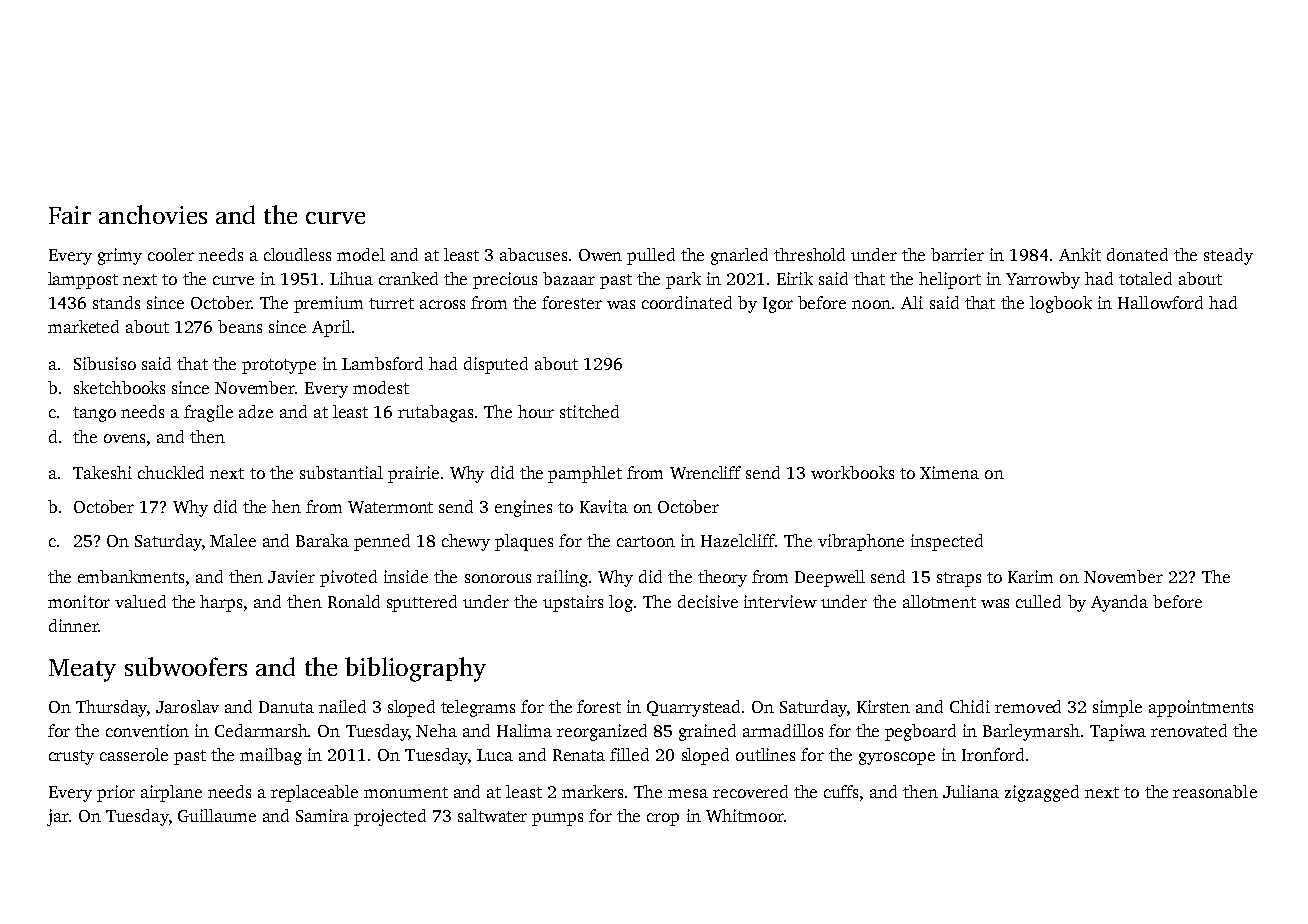 This page has width=1308, height=924. What do you see at coordinates (495, 755) in the page?
I see `Luca` at bounding box center [495, 755].
